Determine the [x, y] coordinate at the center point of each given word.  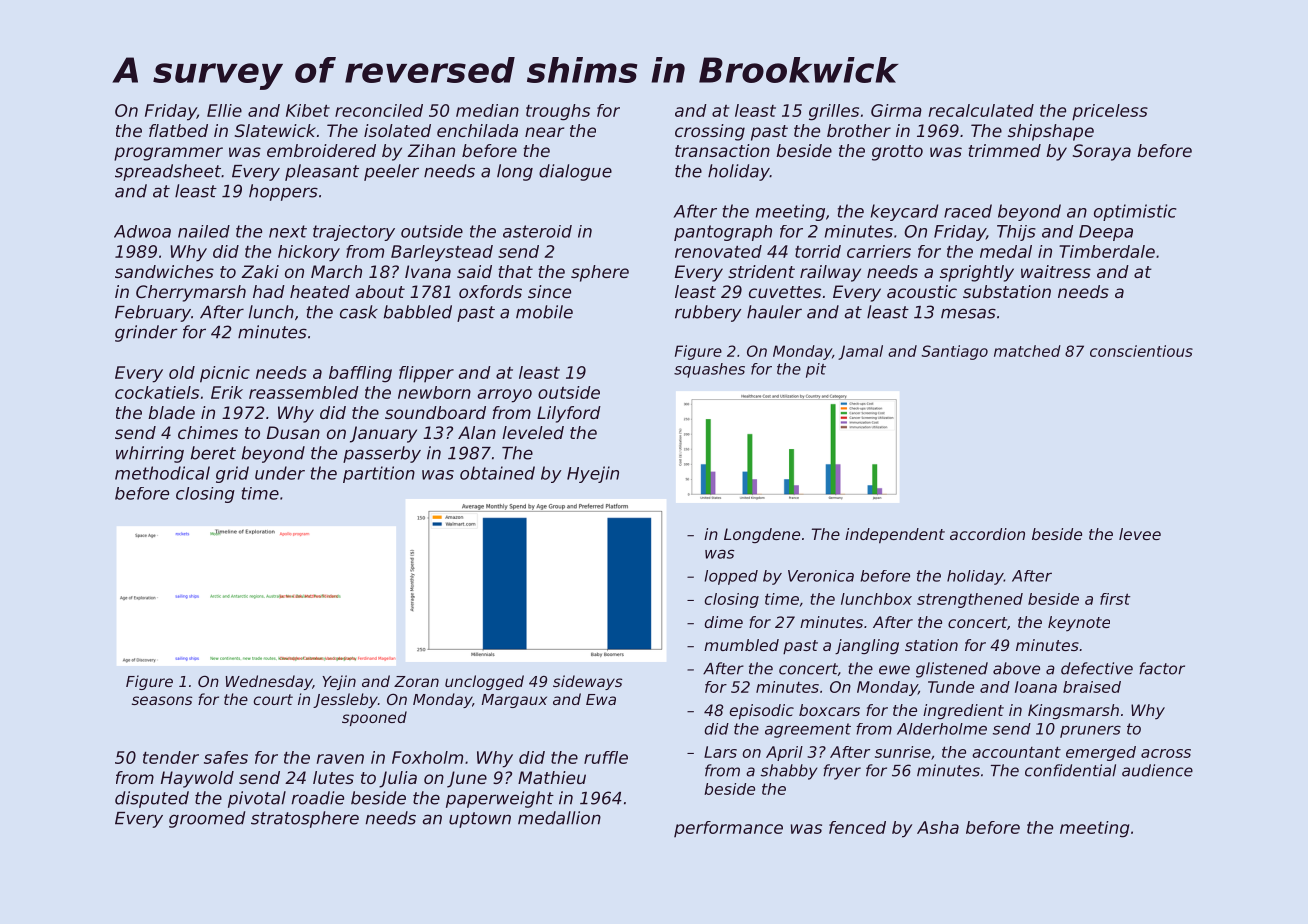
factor [1162, 668]
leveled [533, 432]
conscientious [1141, 351]
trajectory [354, 233]
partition [379, 474]
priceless [1110, 112]
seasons [162, 700]
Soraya [1102, 152]
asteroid [537, 231]
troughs [558, 112]
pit [816, 370]
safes [226, 757]
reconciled [379, 110]
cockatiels [157, 392]
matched [1027, 351]
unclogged [484, 682]
